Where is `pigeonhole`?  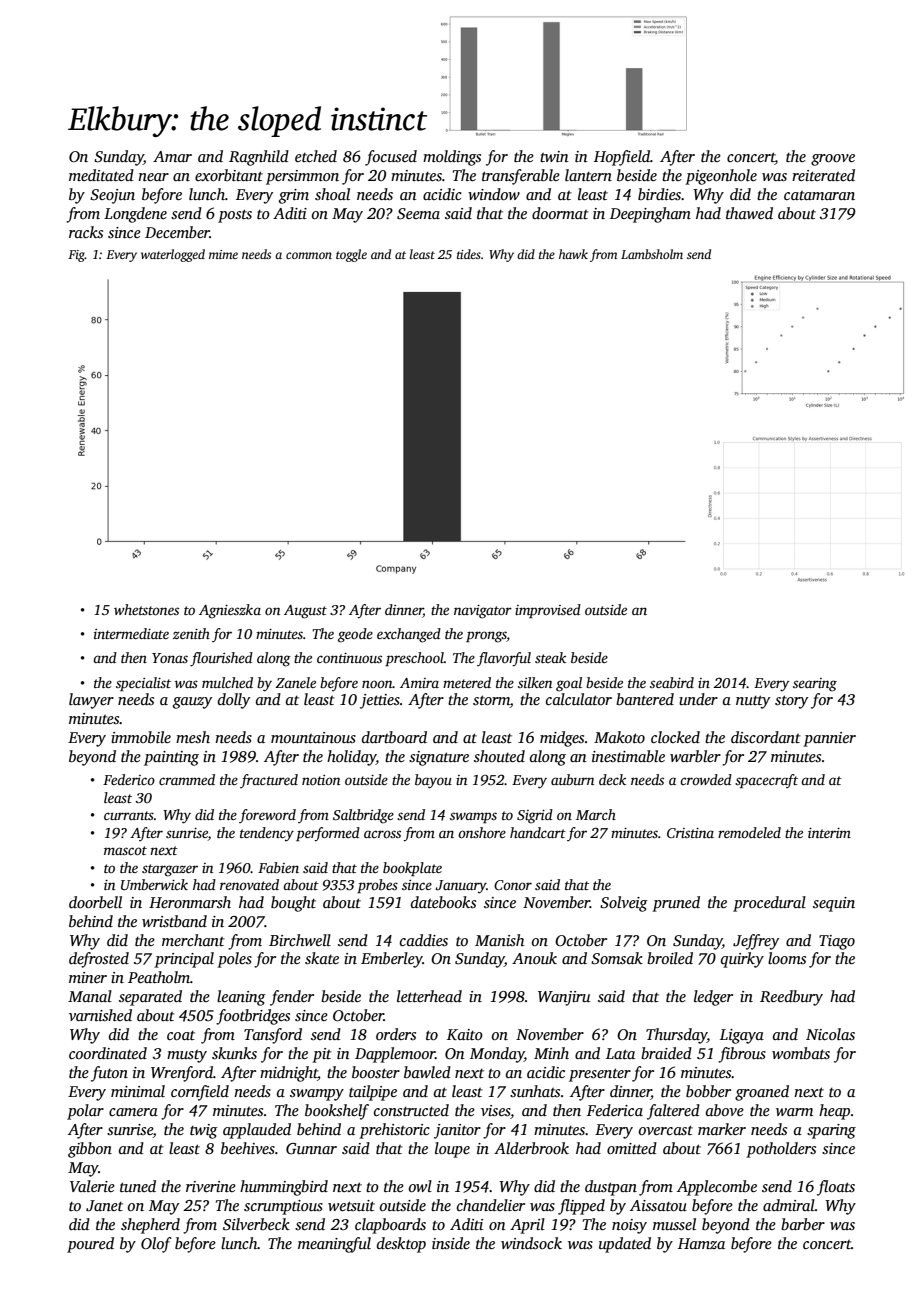 pigeonhole is located at coordinates (721, 177).
